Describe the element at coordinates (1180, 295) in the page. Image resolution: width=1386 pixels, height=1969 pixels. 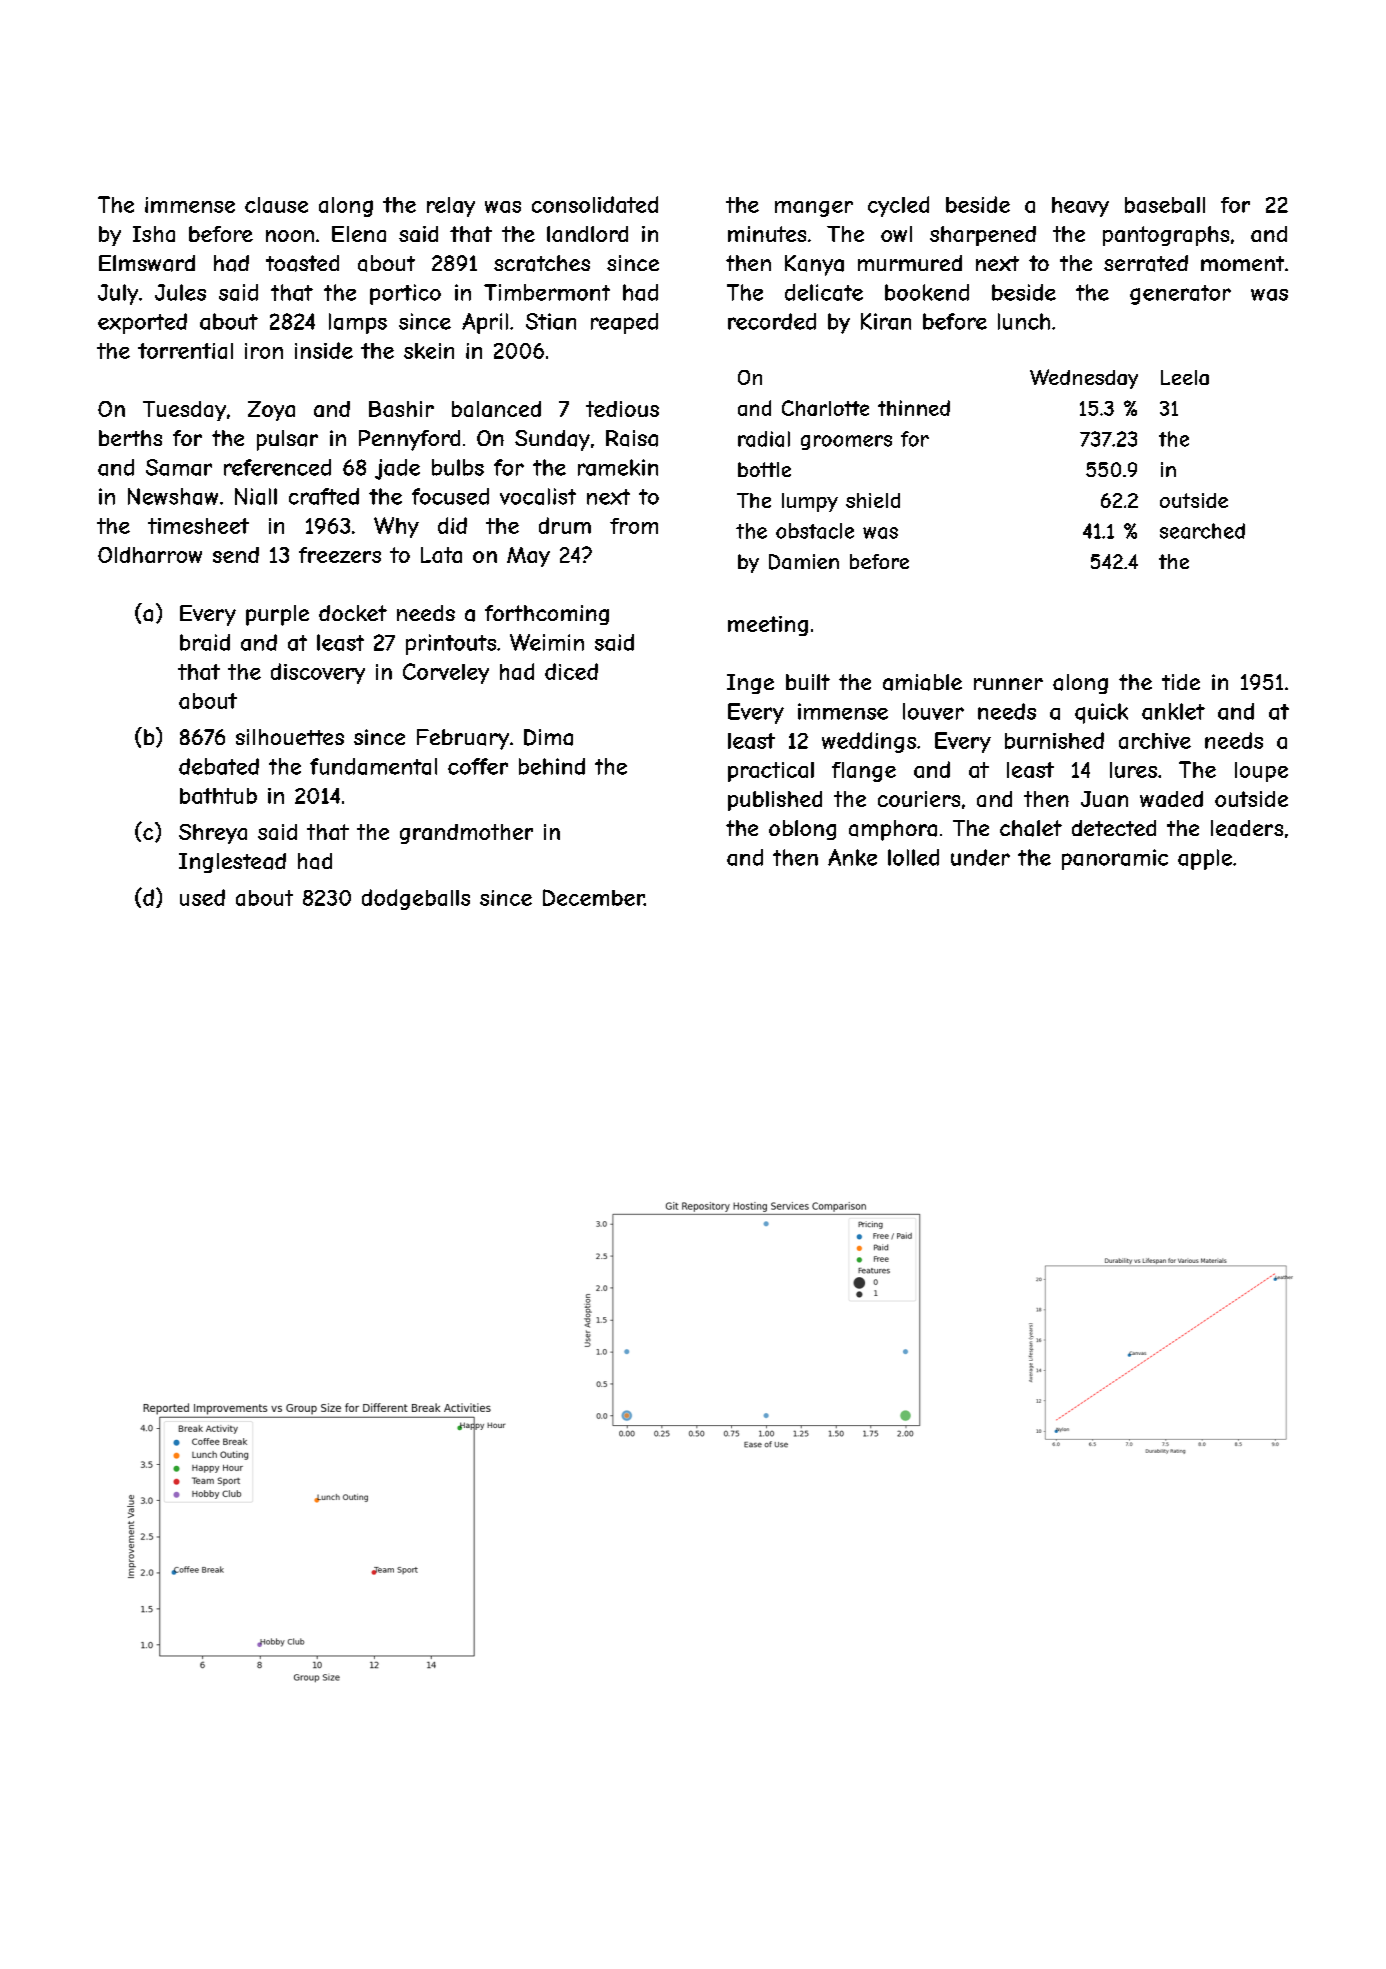
I see `generator` at that location.
